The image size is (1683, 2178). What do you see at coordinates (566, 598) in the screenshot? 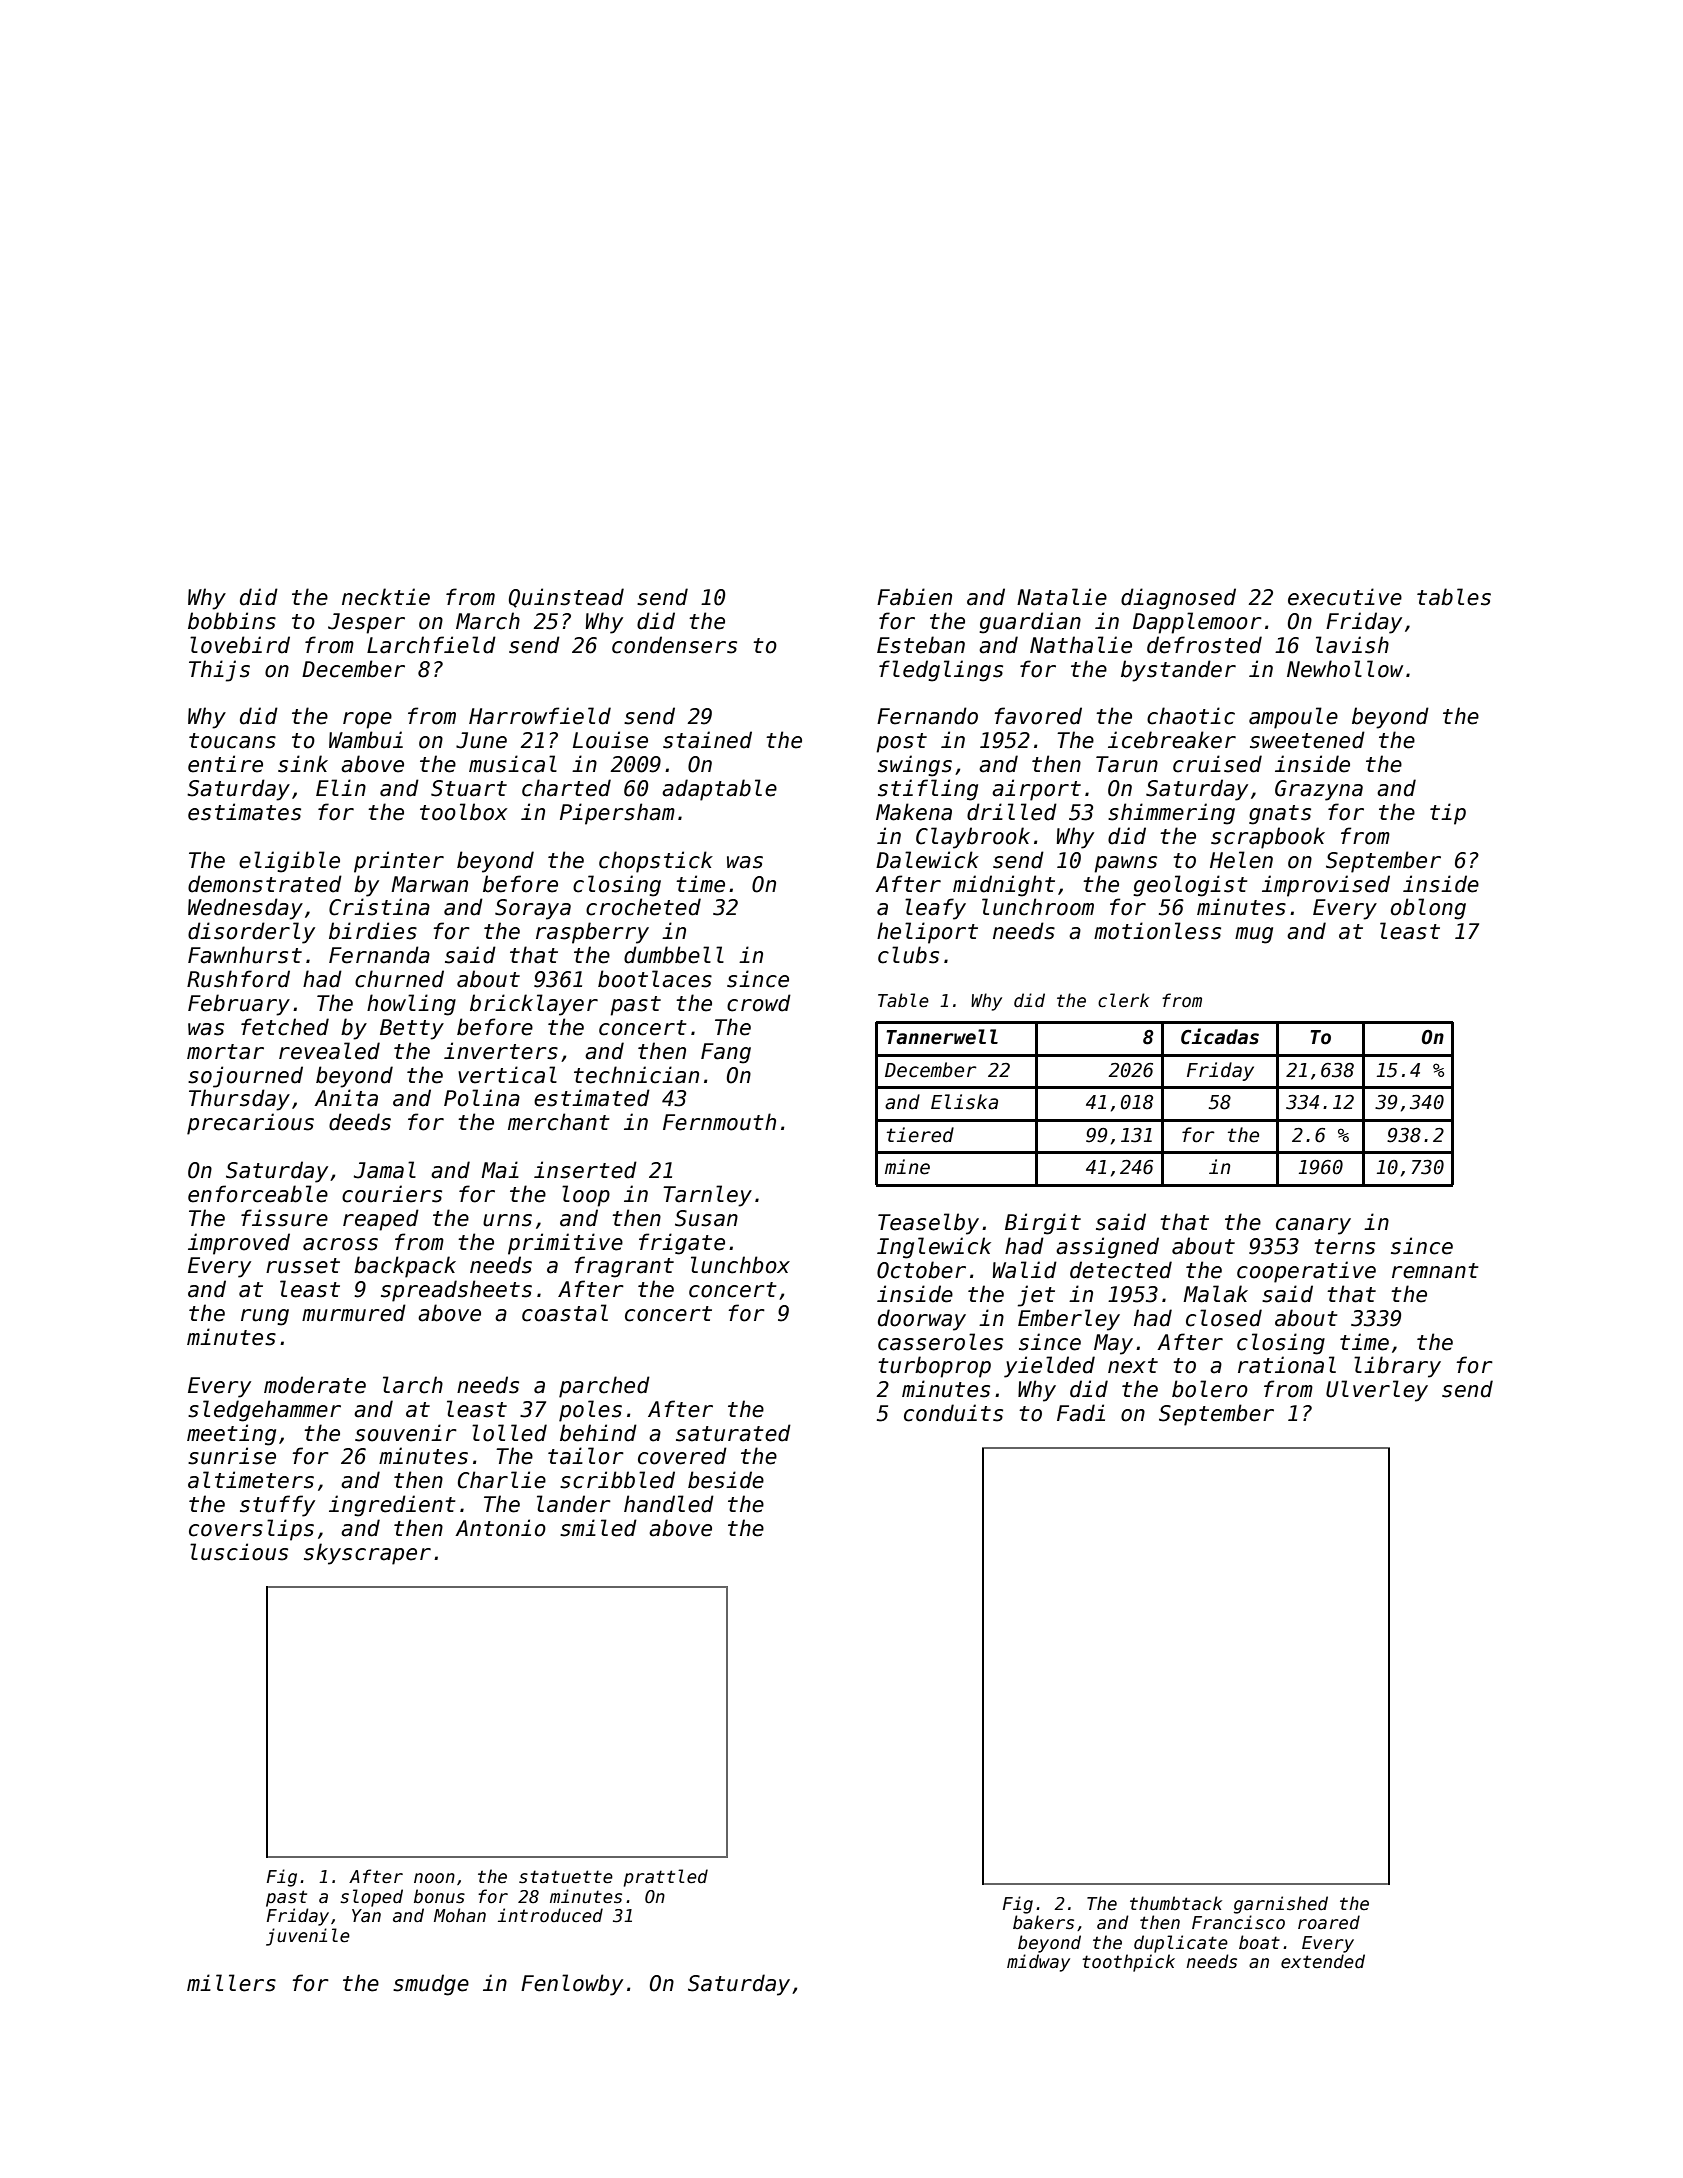
I see `Quinstead` at bounding box center [566, 598].
